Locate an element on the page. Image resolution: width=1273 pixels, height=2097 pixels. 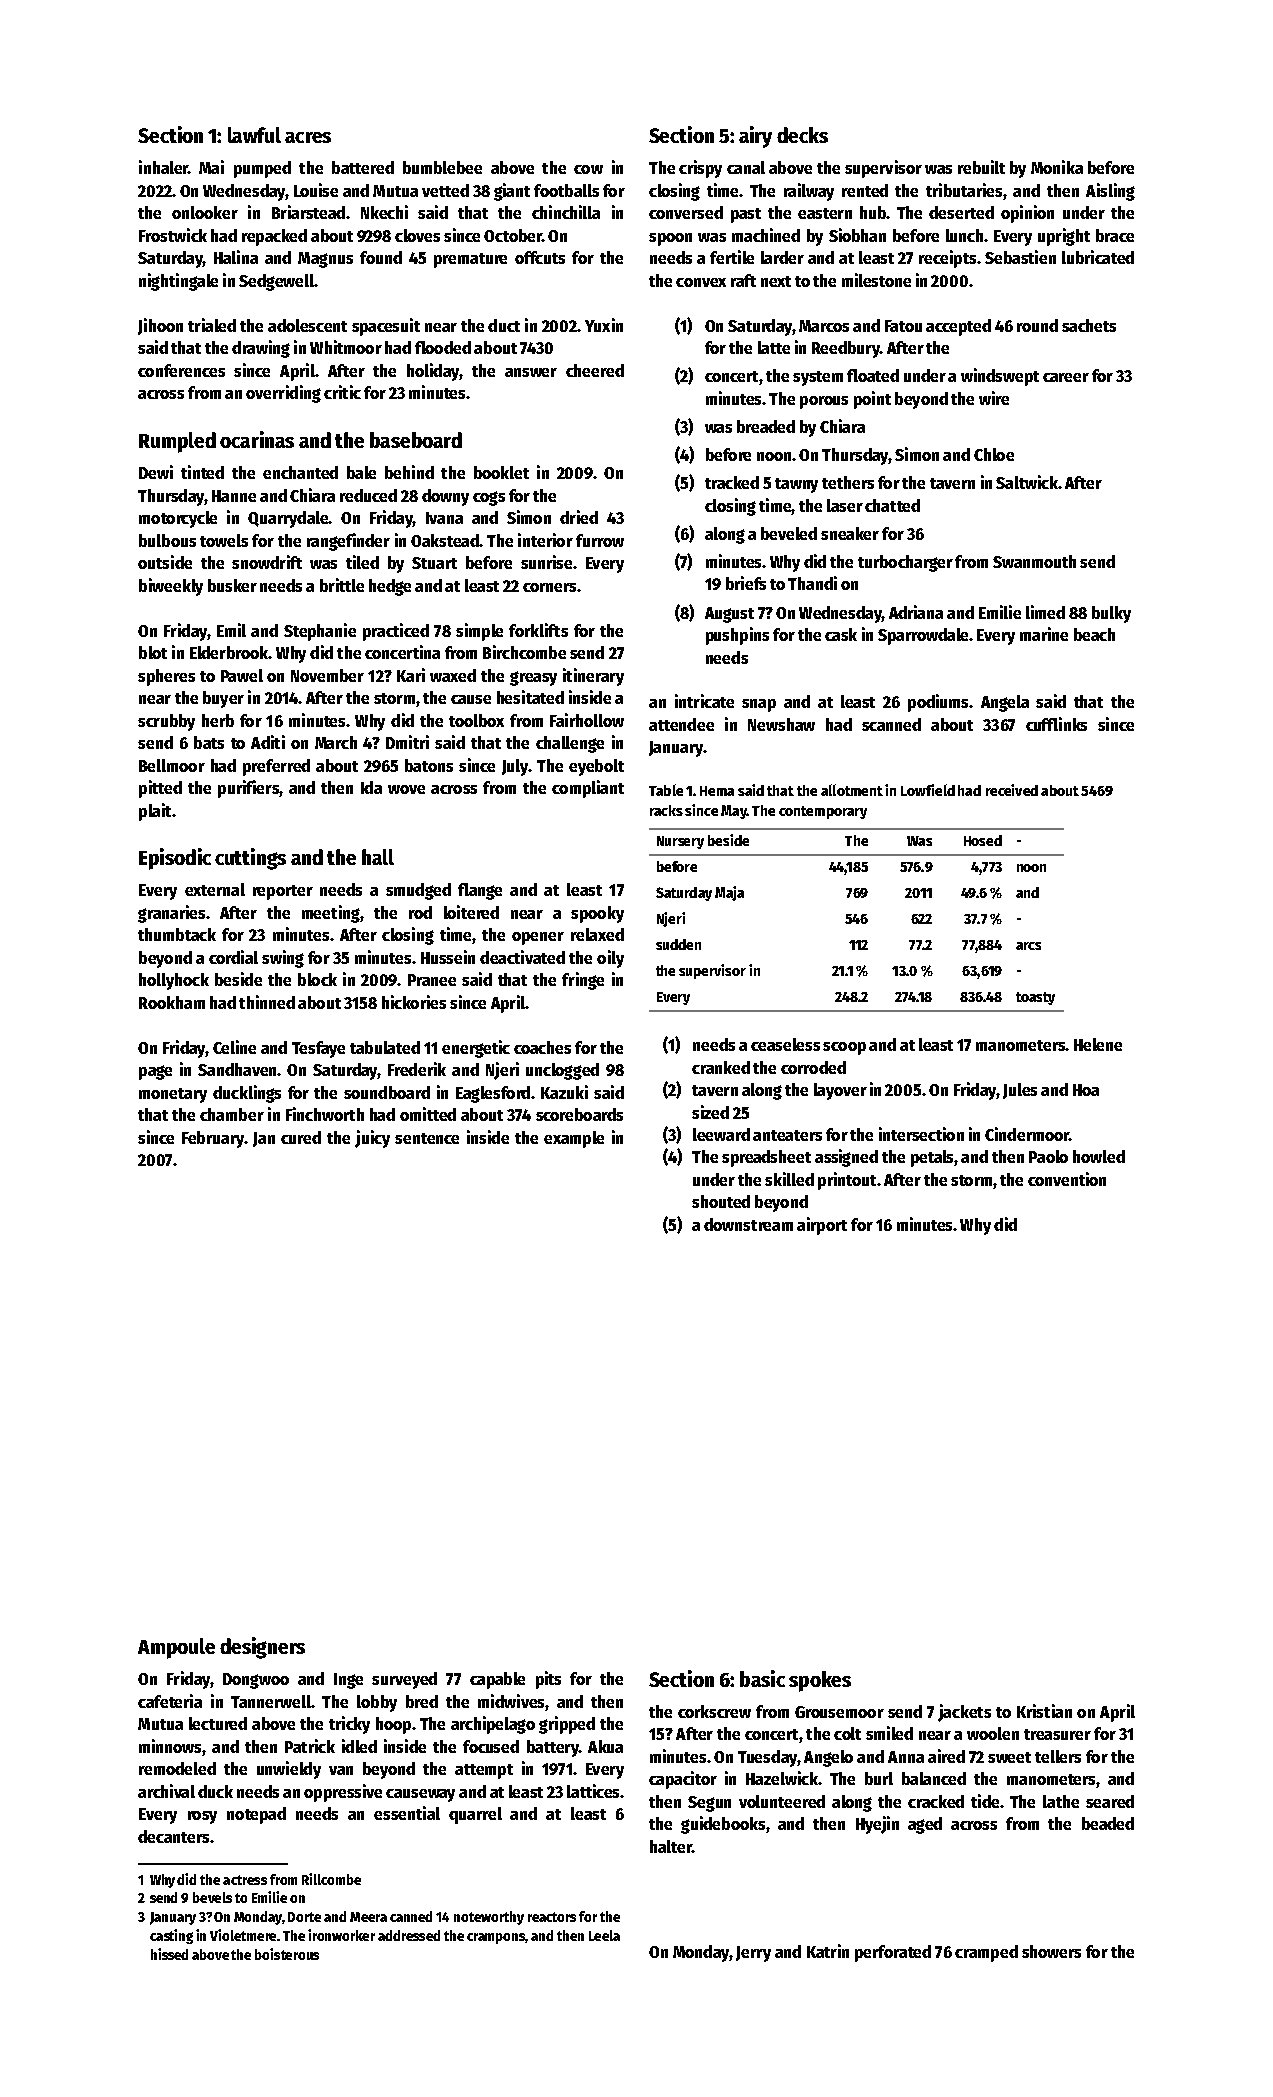
arcs is located at coordinates (1028, 946).
